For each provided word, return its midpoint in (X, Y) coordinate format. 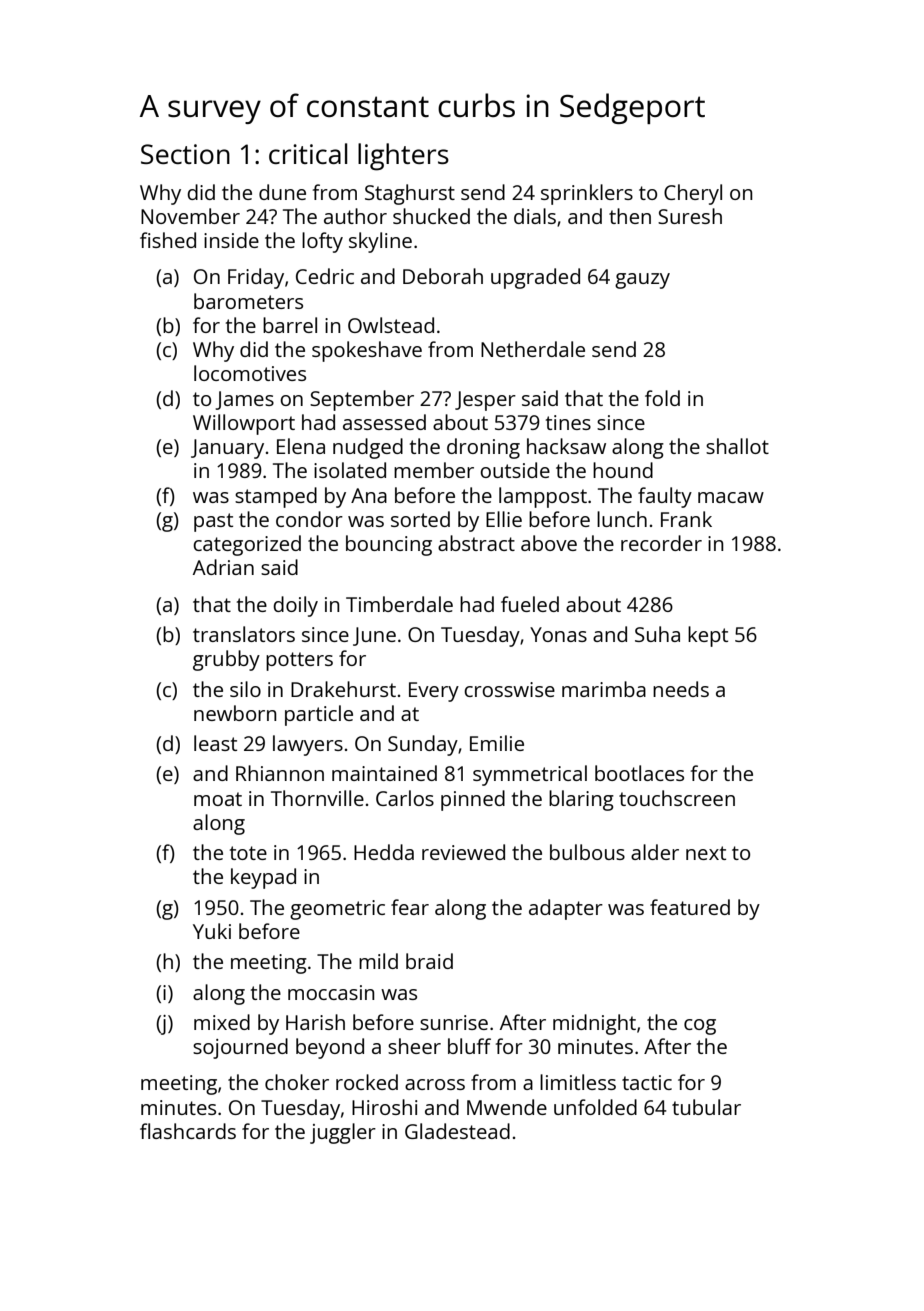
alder (655, 852)
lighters (403, 157)
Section (185, 154)
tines (568, 422)
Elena (301, 446)
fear (410, 907)
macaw (731, 497)
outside (515, 470)
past (213, 522)
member (434, 470)
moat (218, 799)
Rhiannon (280, 773)
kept (708, 636)
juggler (343, 1133)
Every (434, 692)
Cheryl (693, 194)
